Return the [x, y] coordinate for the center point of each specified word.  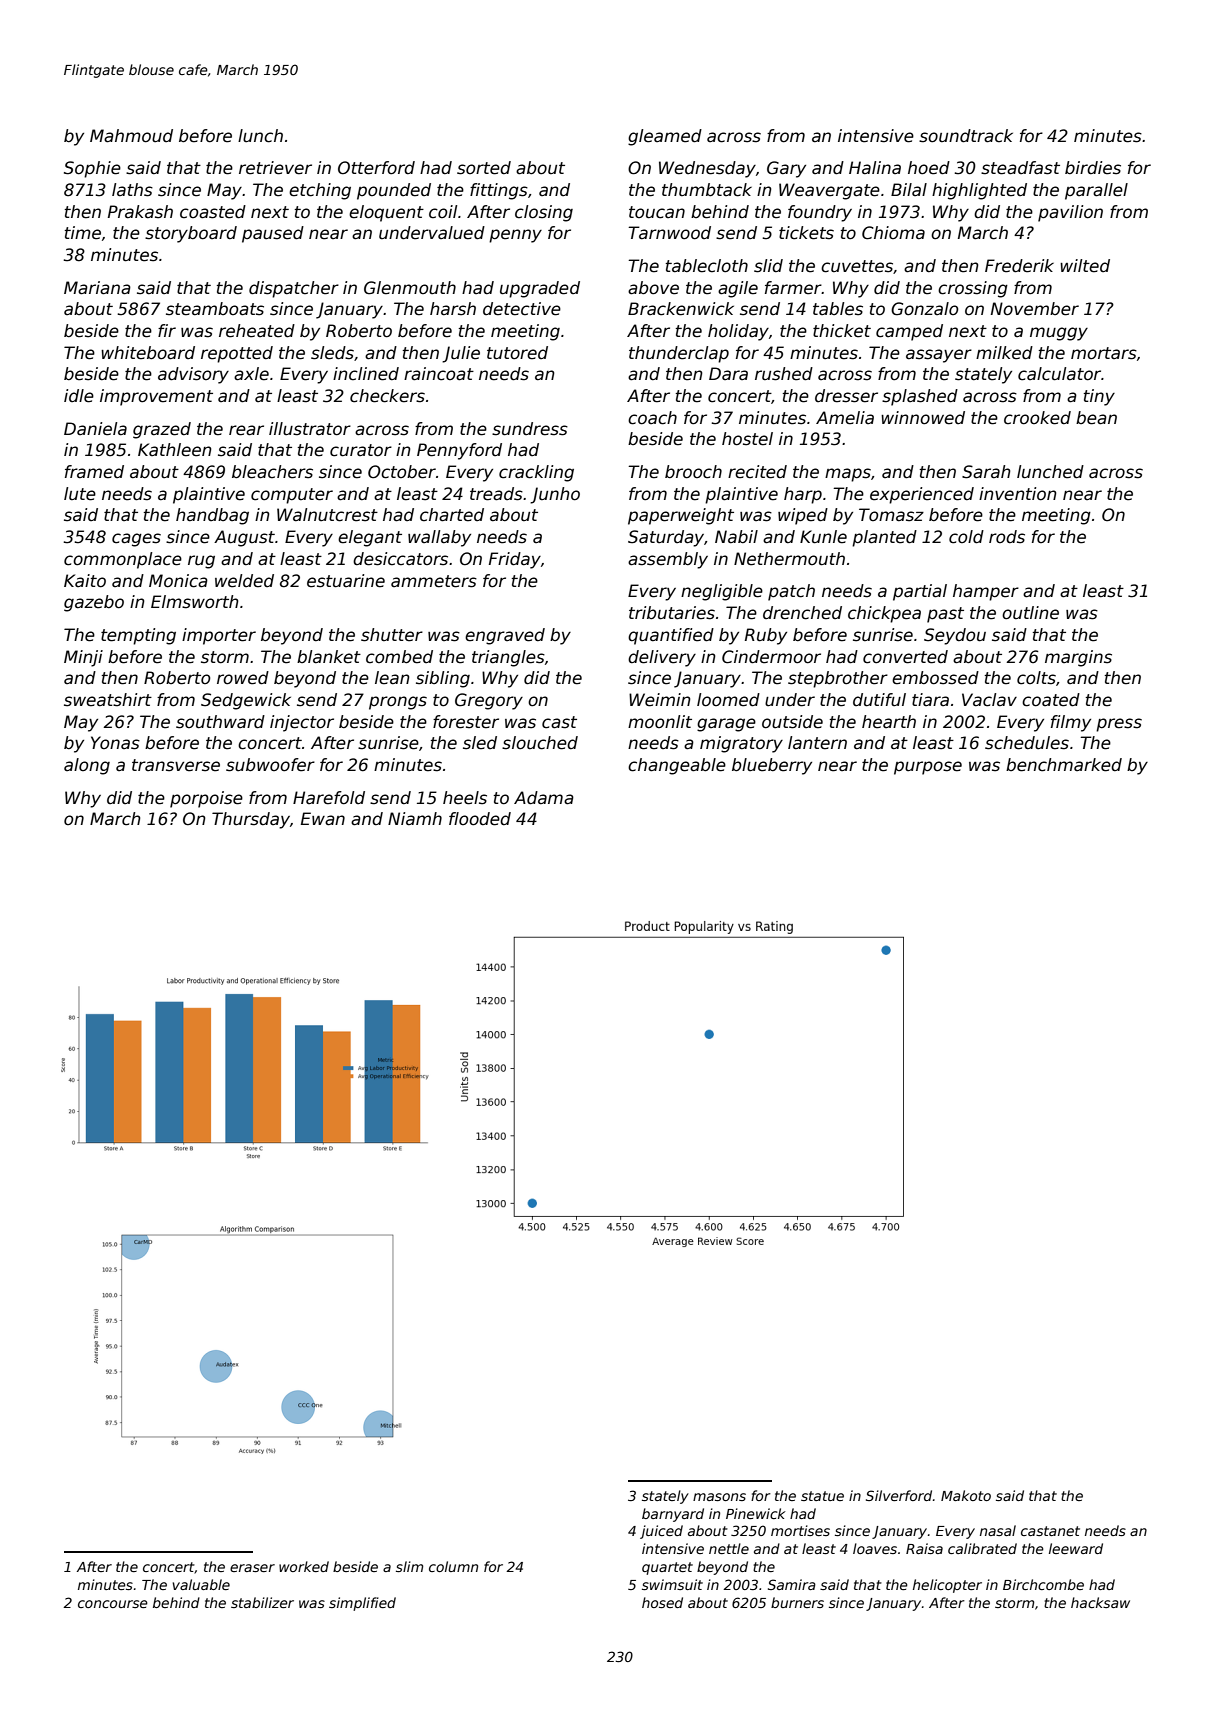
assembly [668, 560]
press [1119, 725]
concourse [113, 1604]
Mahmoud [131, 136]
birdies [1093, 168]
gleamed [665, 137]
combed [399, 657]
